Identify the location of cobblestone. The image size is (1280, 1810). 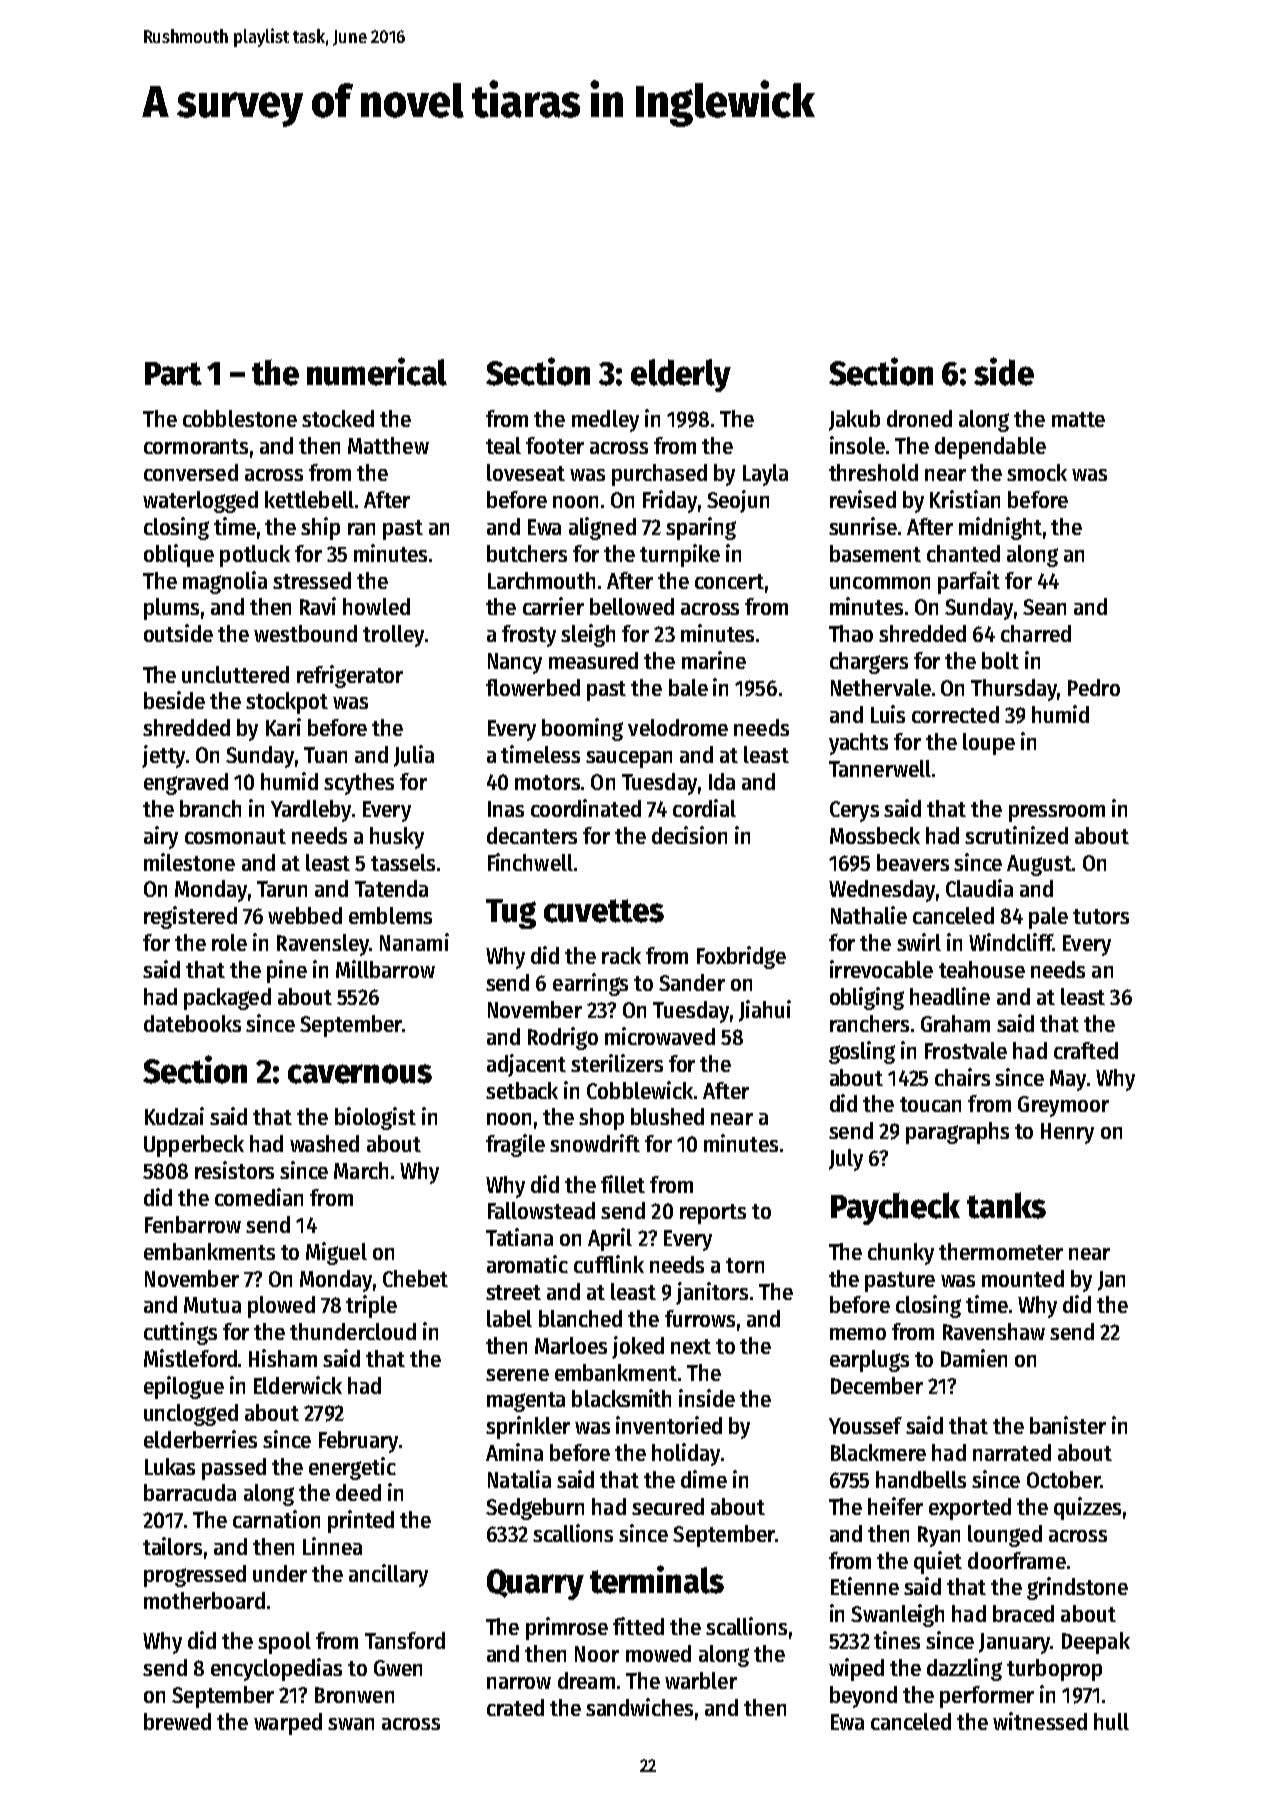
(240, 418).
